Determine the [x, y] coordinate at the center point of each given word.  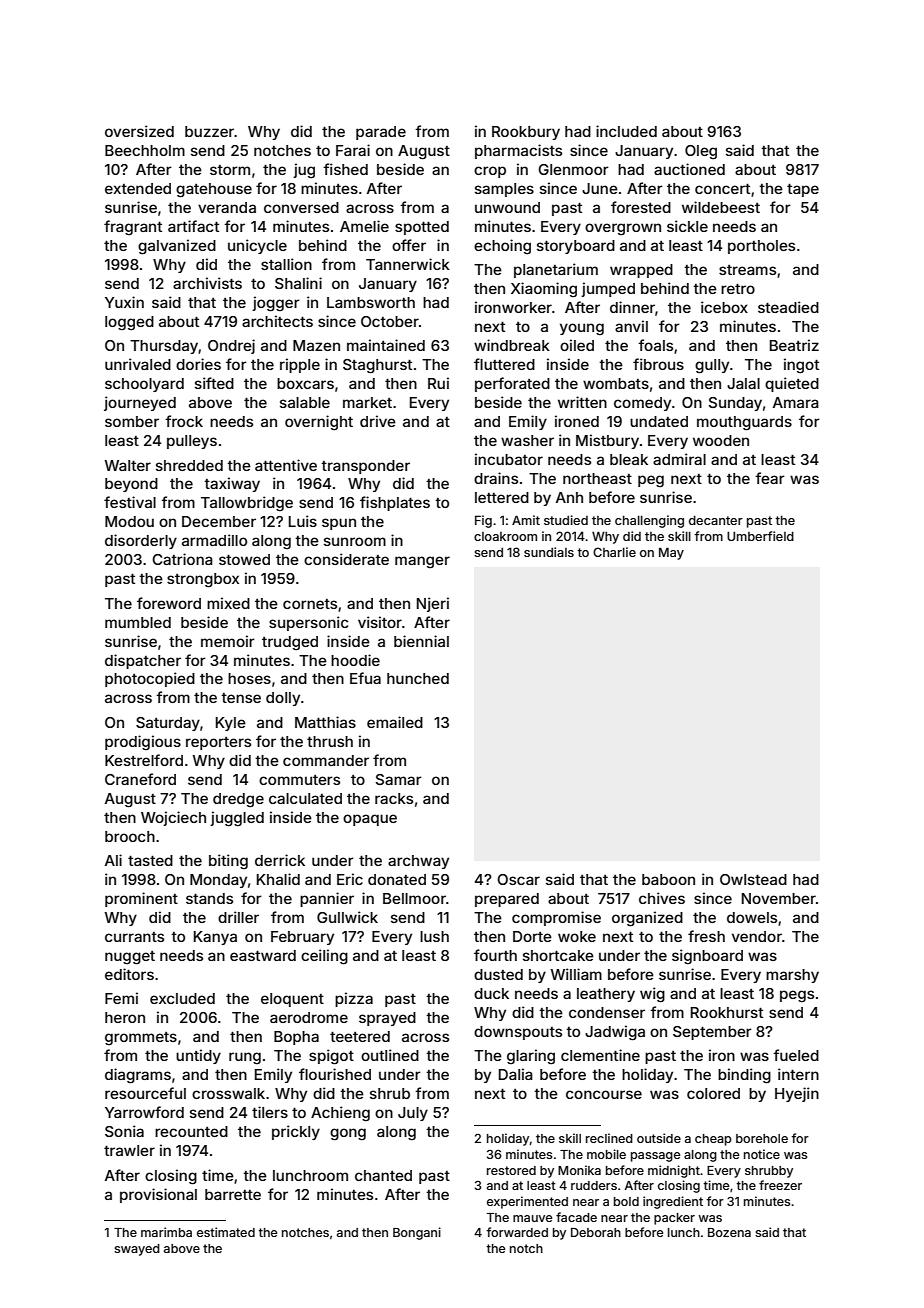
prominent [141, 899]
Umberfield [760, 536]
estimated [226, 1232]
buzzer [209, 131]
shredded [189, 465]
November [779, 898]
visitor [380, 622]
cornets [310, 604]
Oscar [518, 879]
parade [381, 133]
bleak [629, 459]
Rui [438, 383]
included [626, 131]
